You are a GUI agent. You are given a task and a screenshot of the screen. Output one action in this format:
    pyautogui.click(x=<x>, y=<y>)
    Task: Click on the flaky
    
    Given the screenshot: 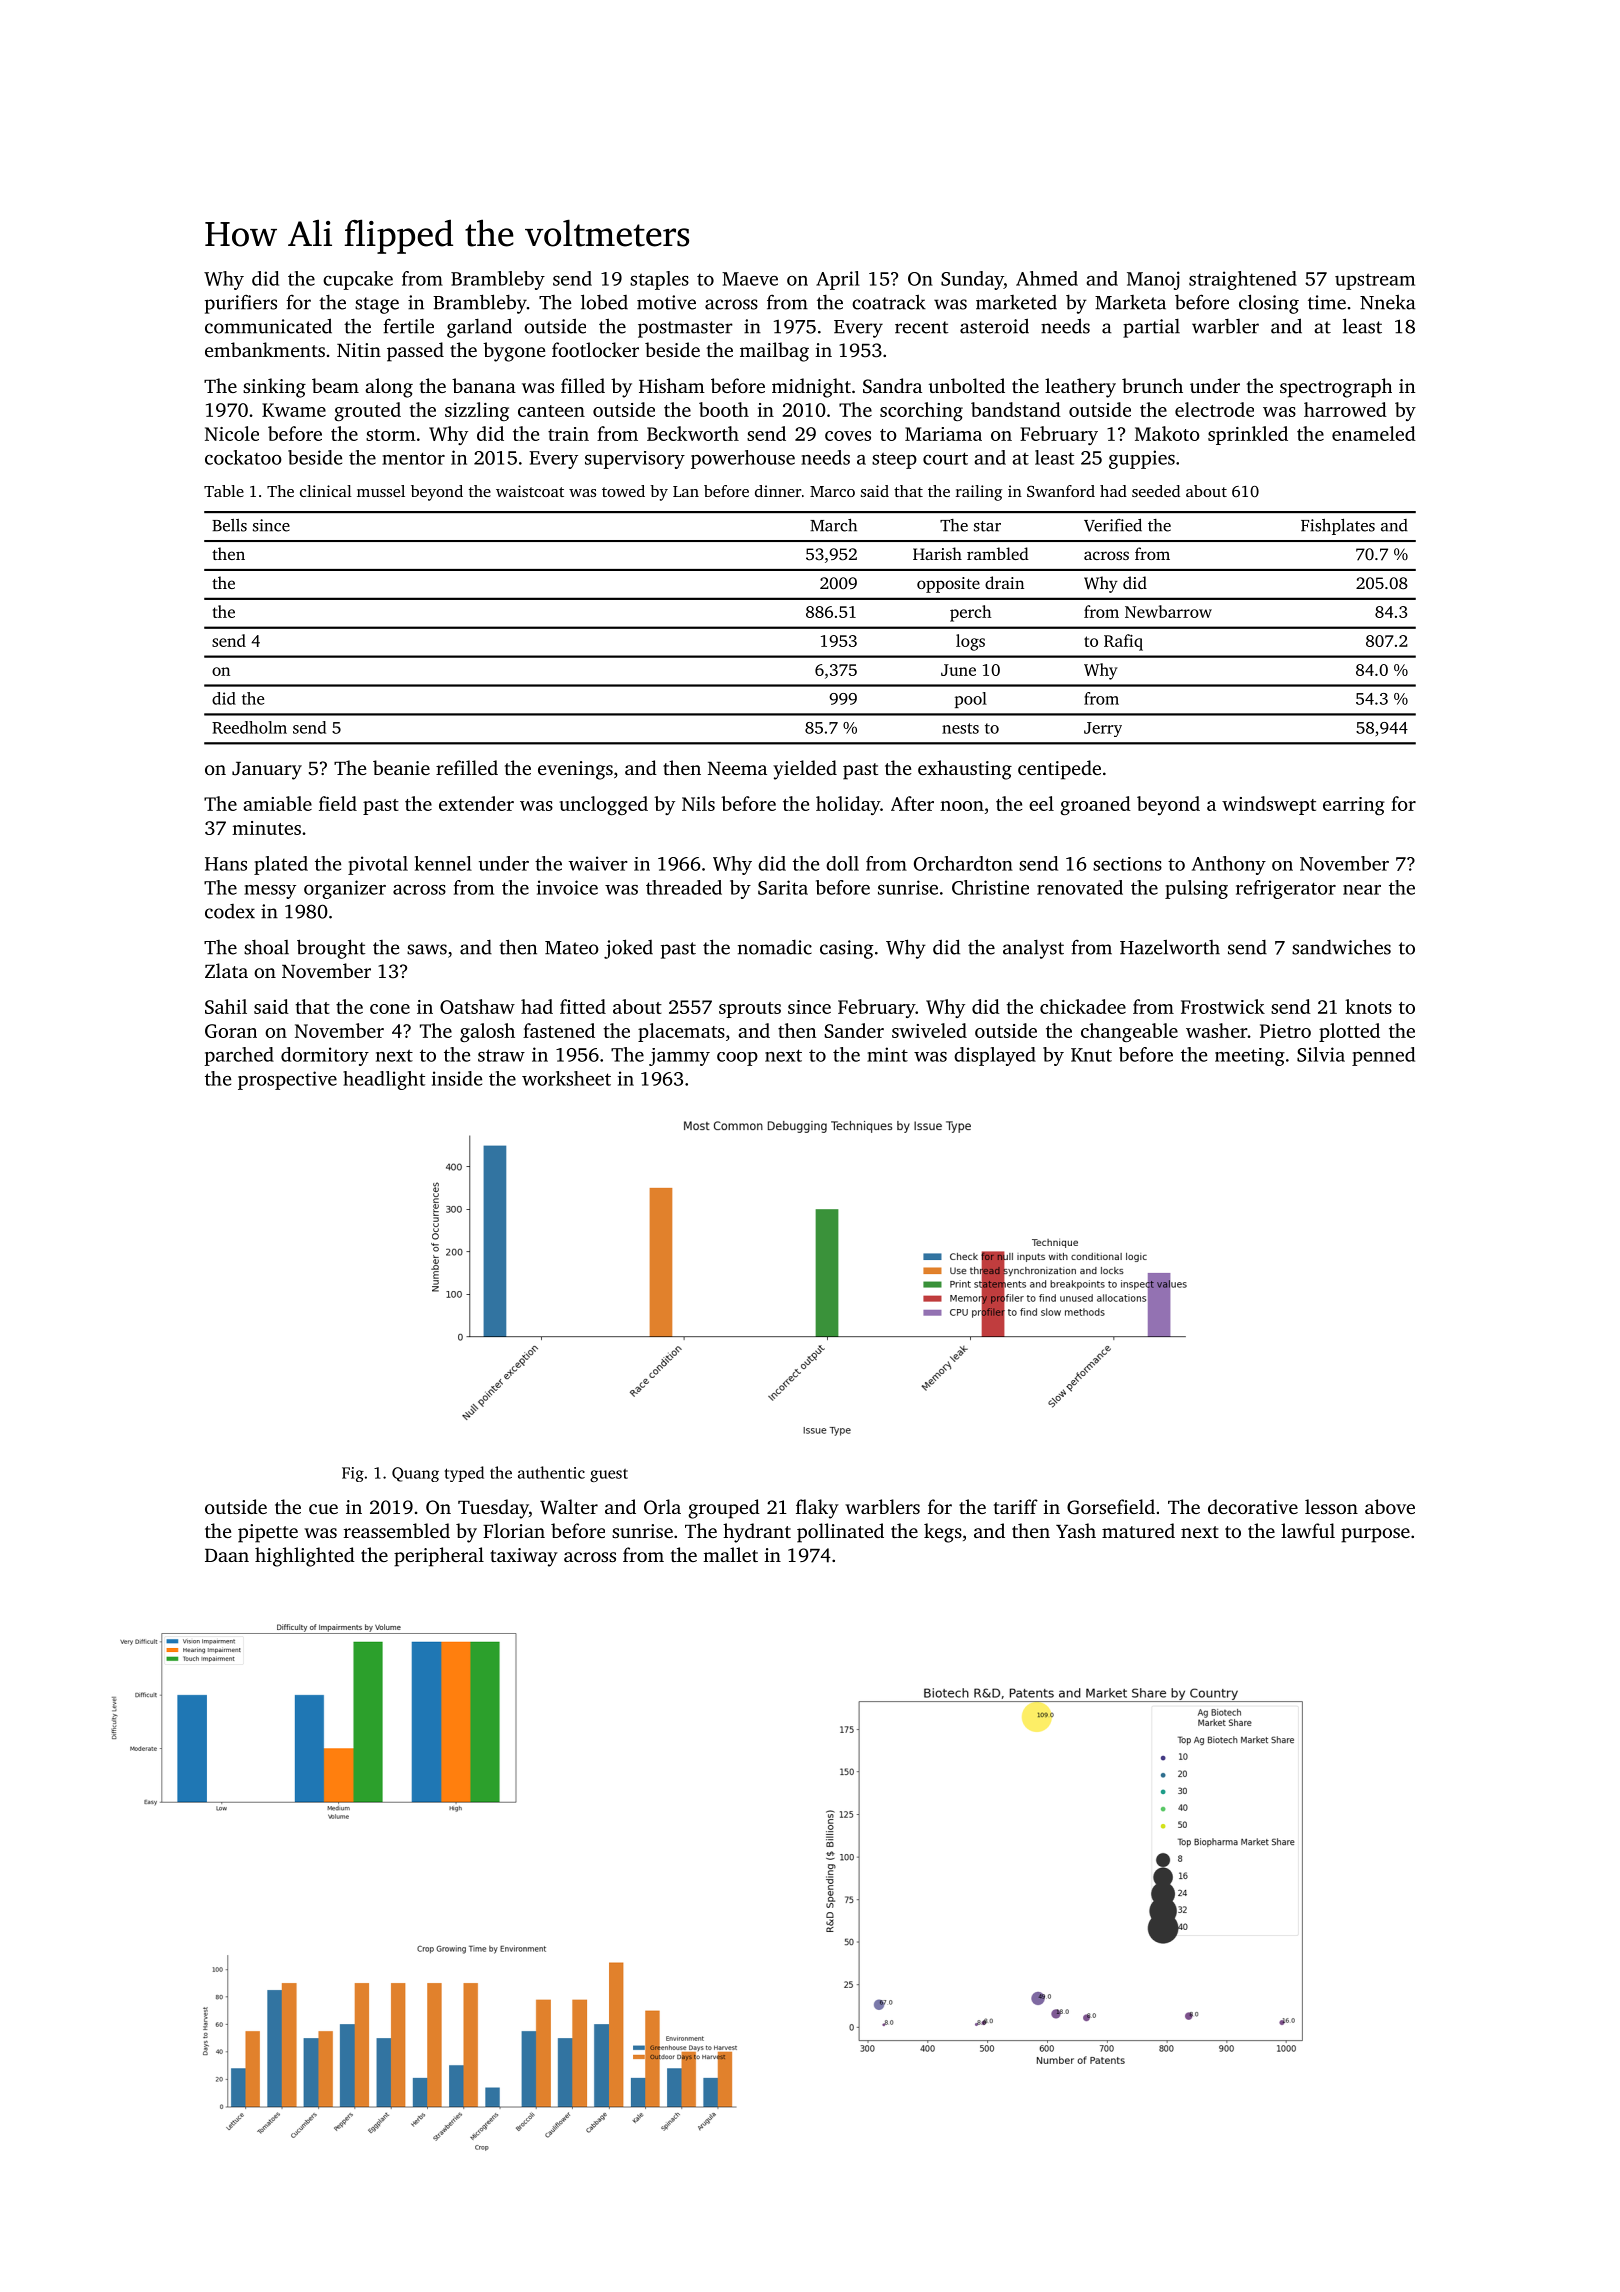 What is the action you would take?
    pyautogui.click(x=817, y=1509)
